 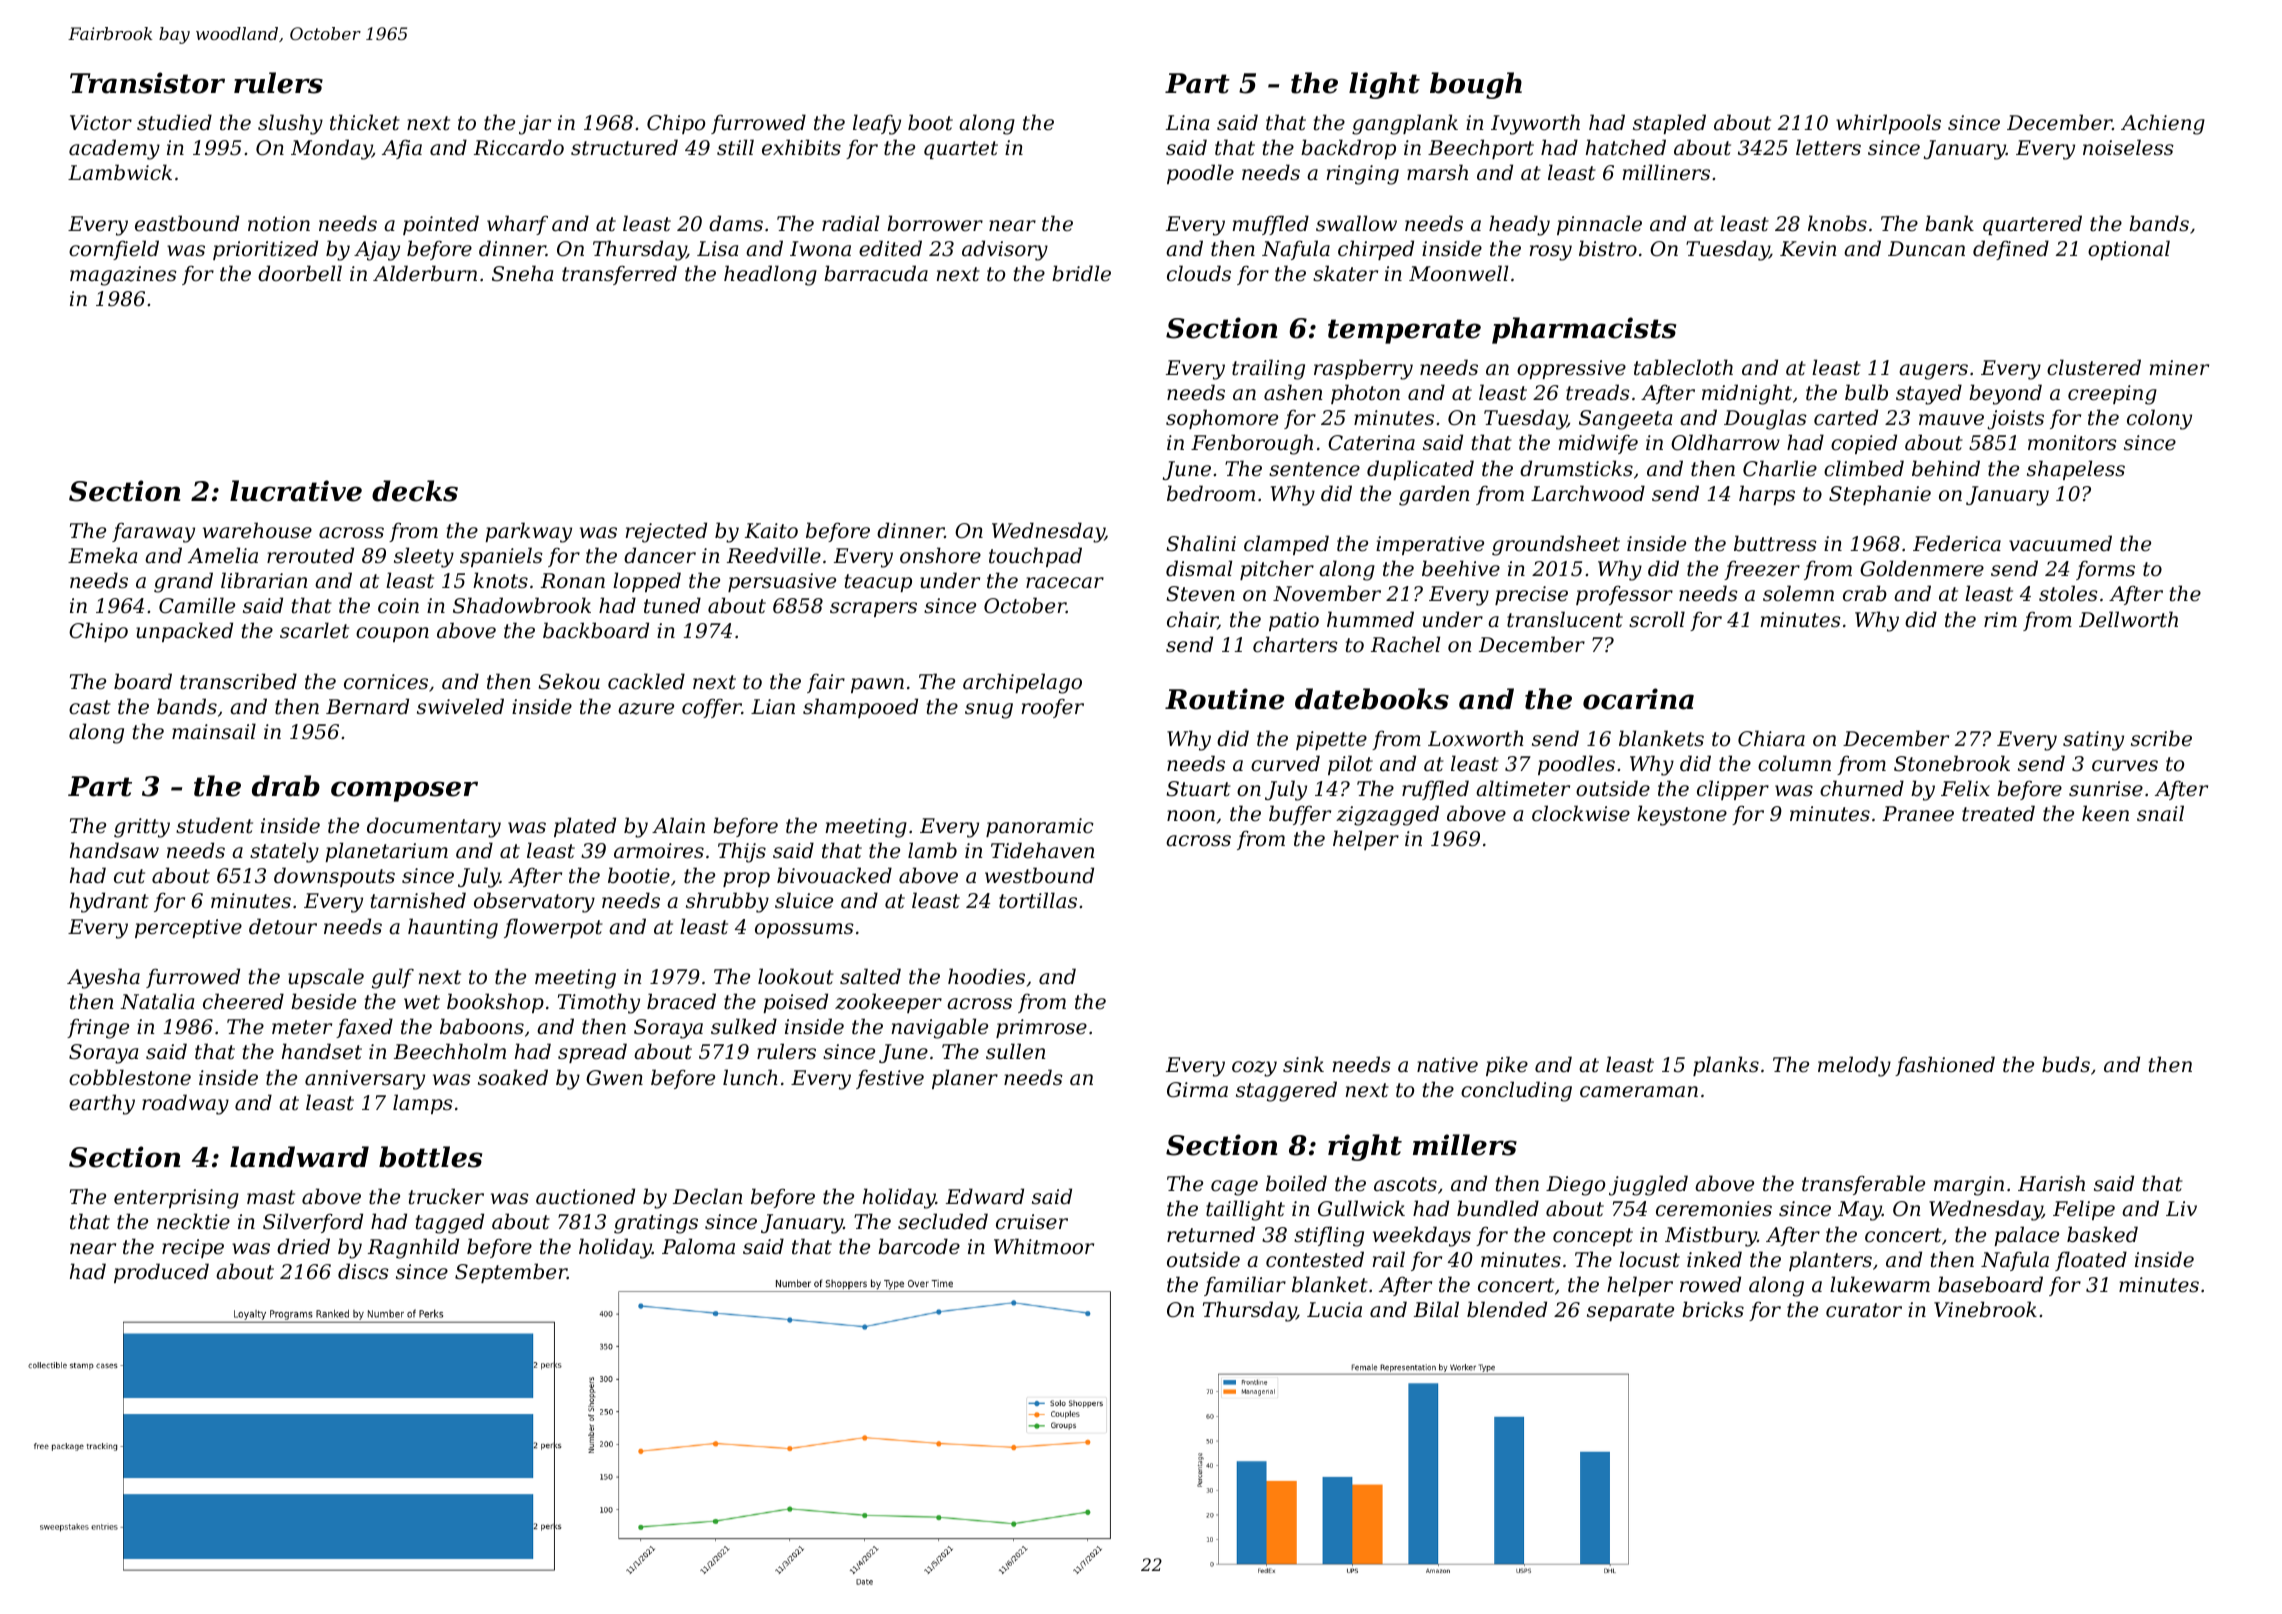 I want to click on discs, so click(x=363, y=1271).
